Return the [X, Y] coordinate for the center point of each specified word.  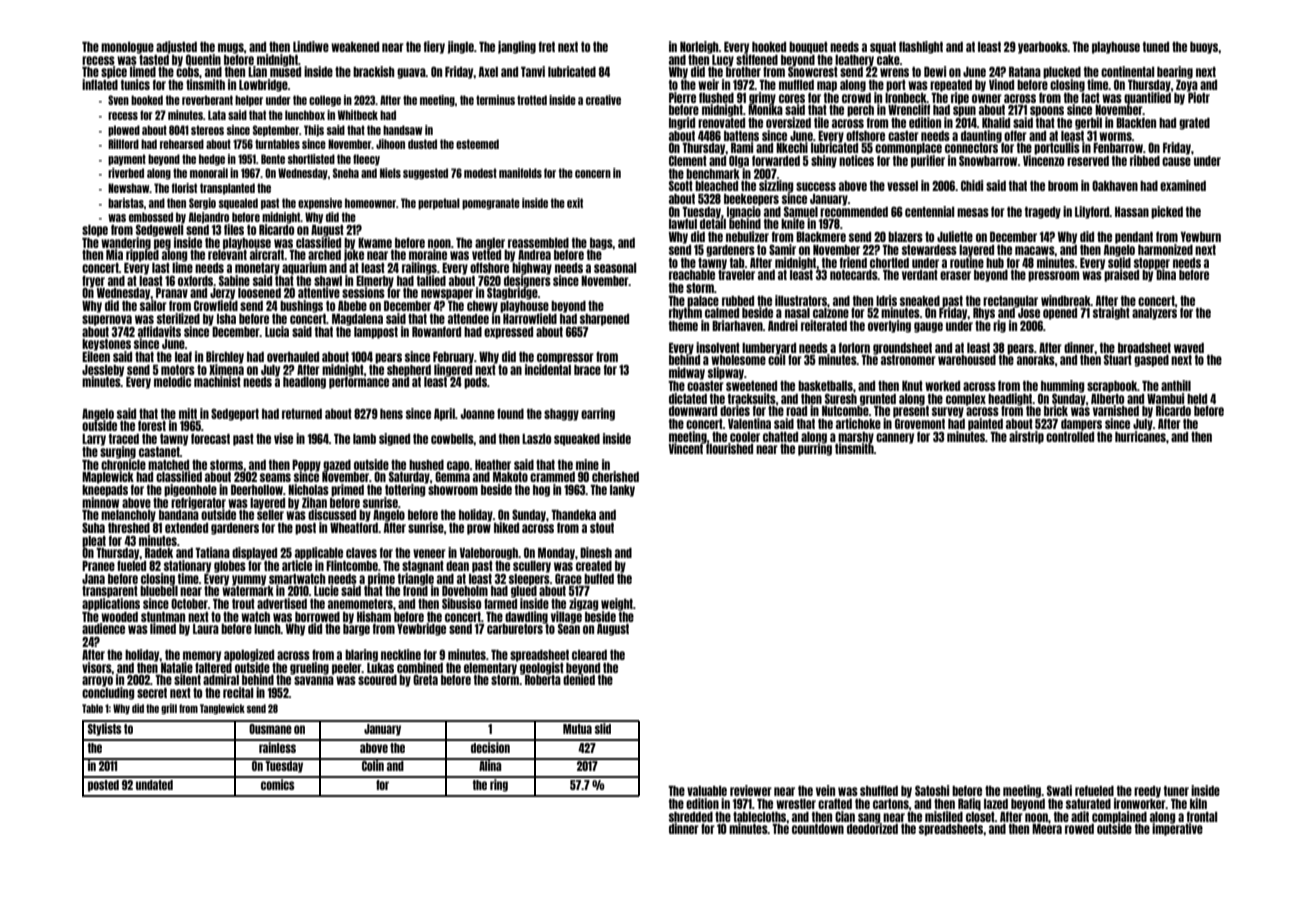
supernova [107, 320]
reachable [692, 275]
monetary [257, 269]
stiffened [757, 59]
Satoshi [932, 790]
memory [202, 656]
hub [995, 263]
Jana [93, 579]
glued [524, 592]
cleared [589, 655]
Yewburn [1201, 237]
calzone [831, 313]
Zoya [1187, 86]
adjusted [176, 47]
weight [617, 604]
